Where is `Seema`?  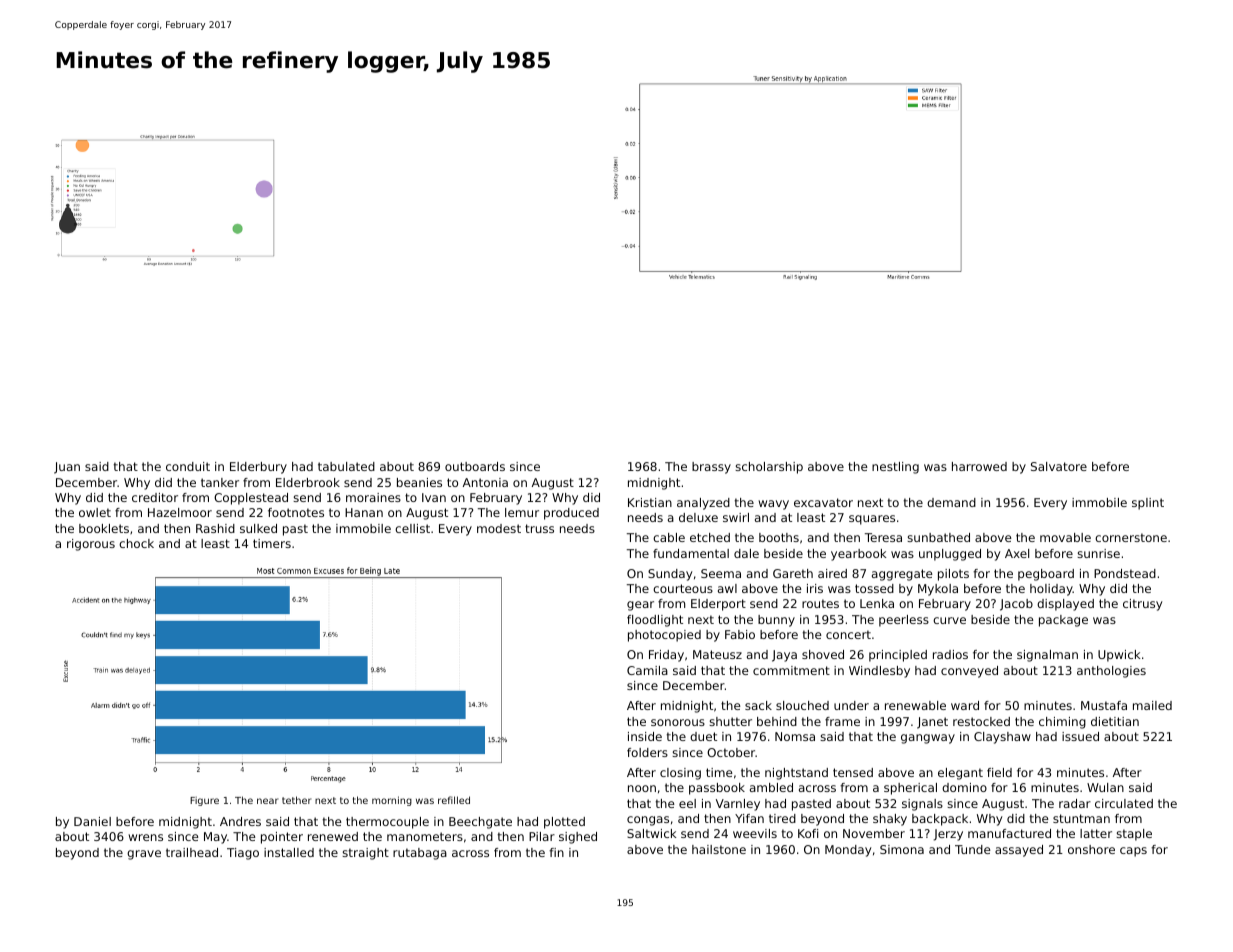 Seema is located at coordinates (721, 573).
